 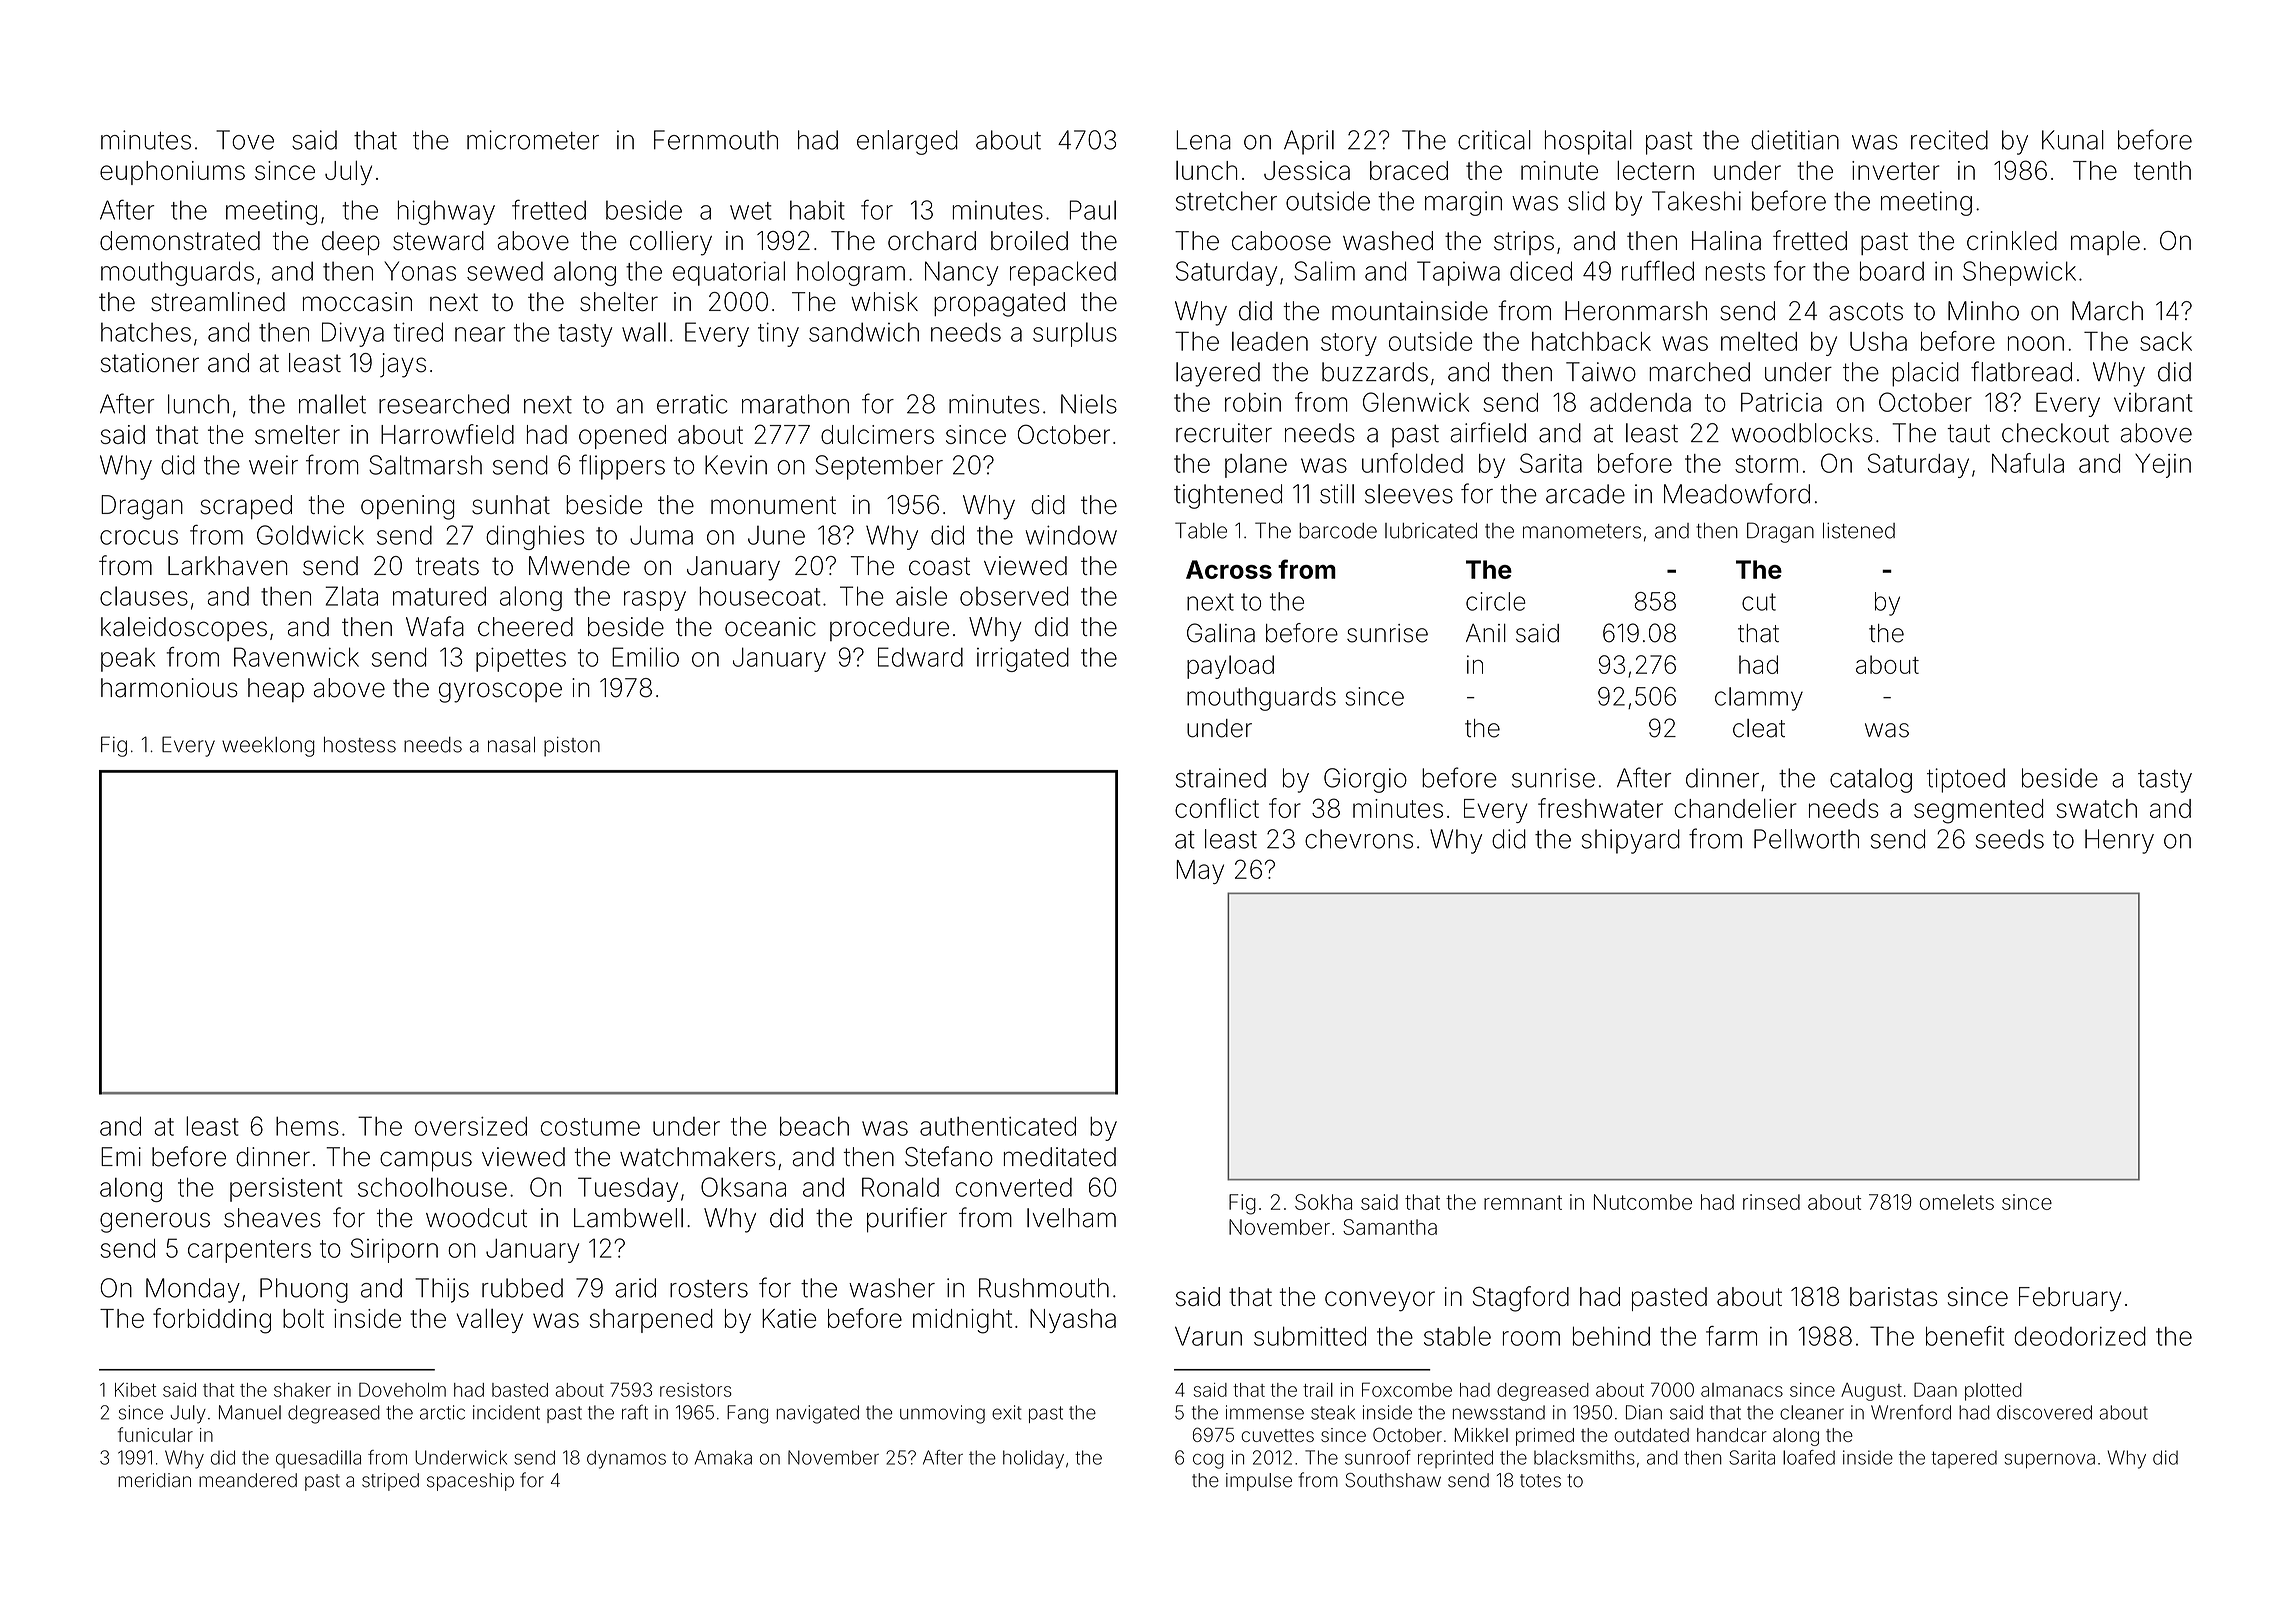 I want to click on recited, so click(x=1949, y=140).
